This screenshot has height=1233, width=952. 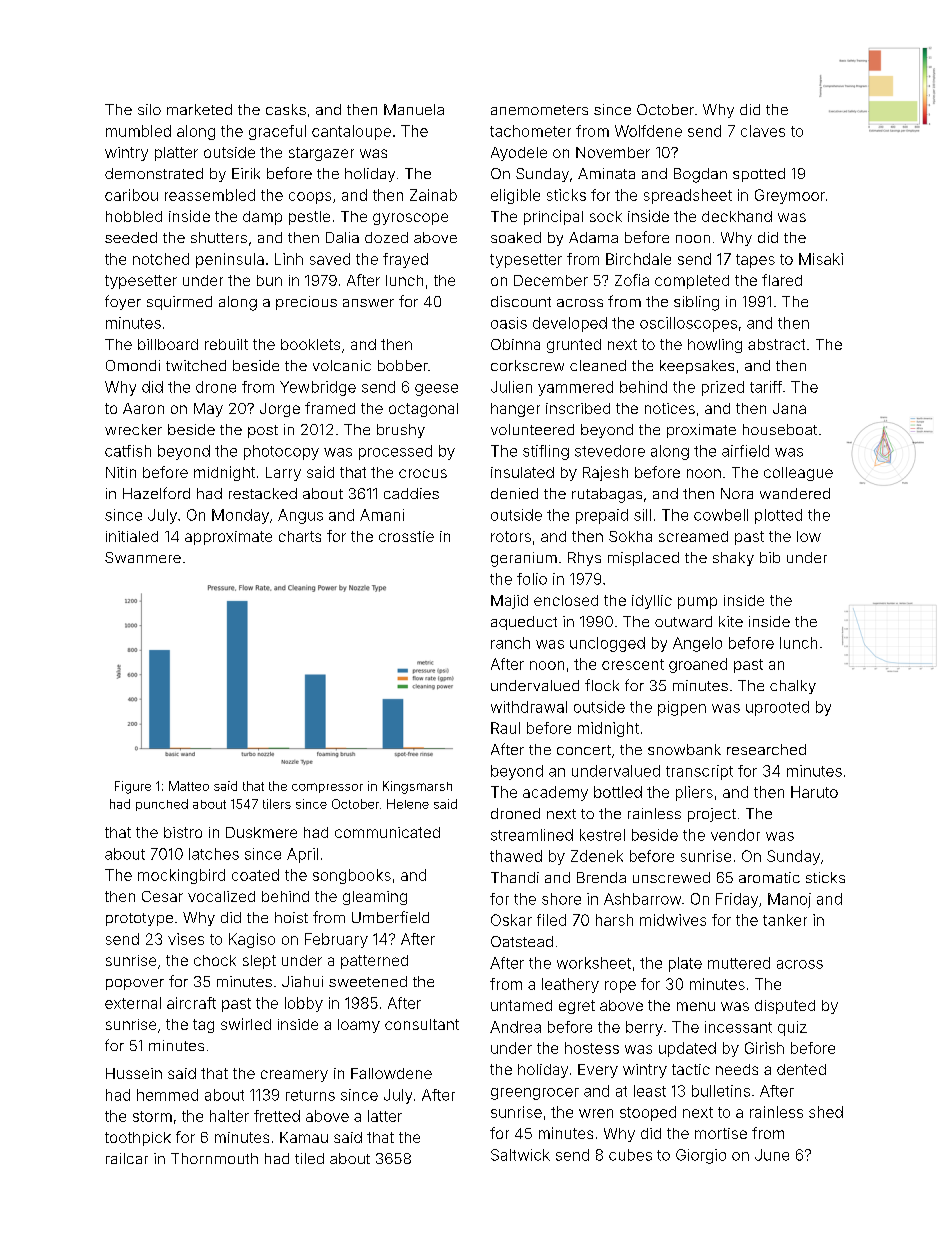 I want to click on Zdenek, so click(x=597, y=856).
